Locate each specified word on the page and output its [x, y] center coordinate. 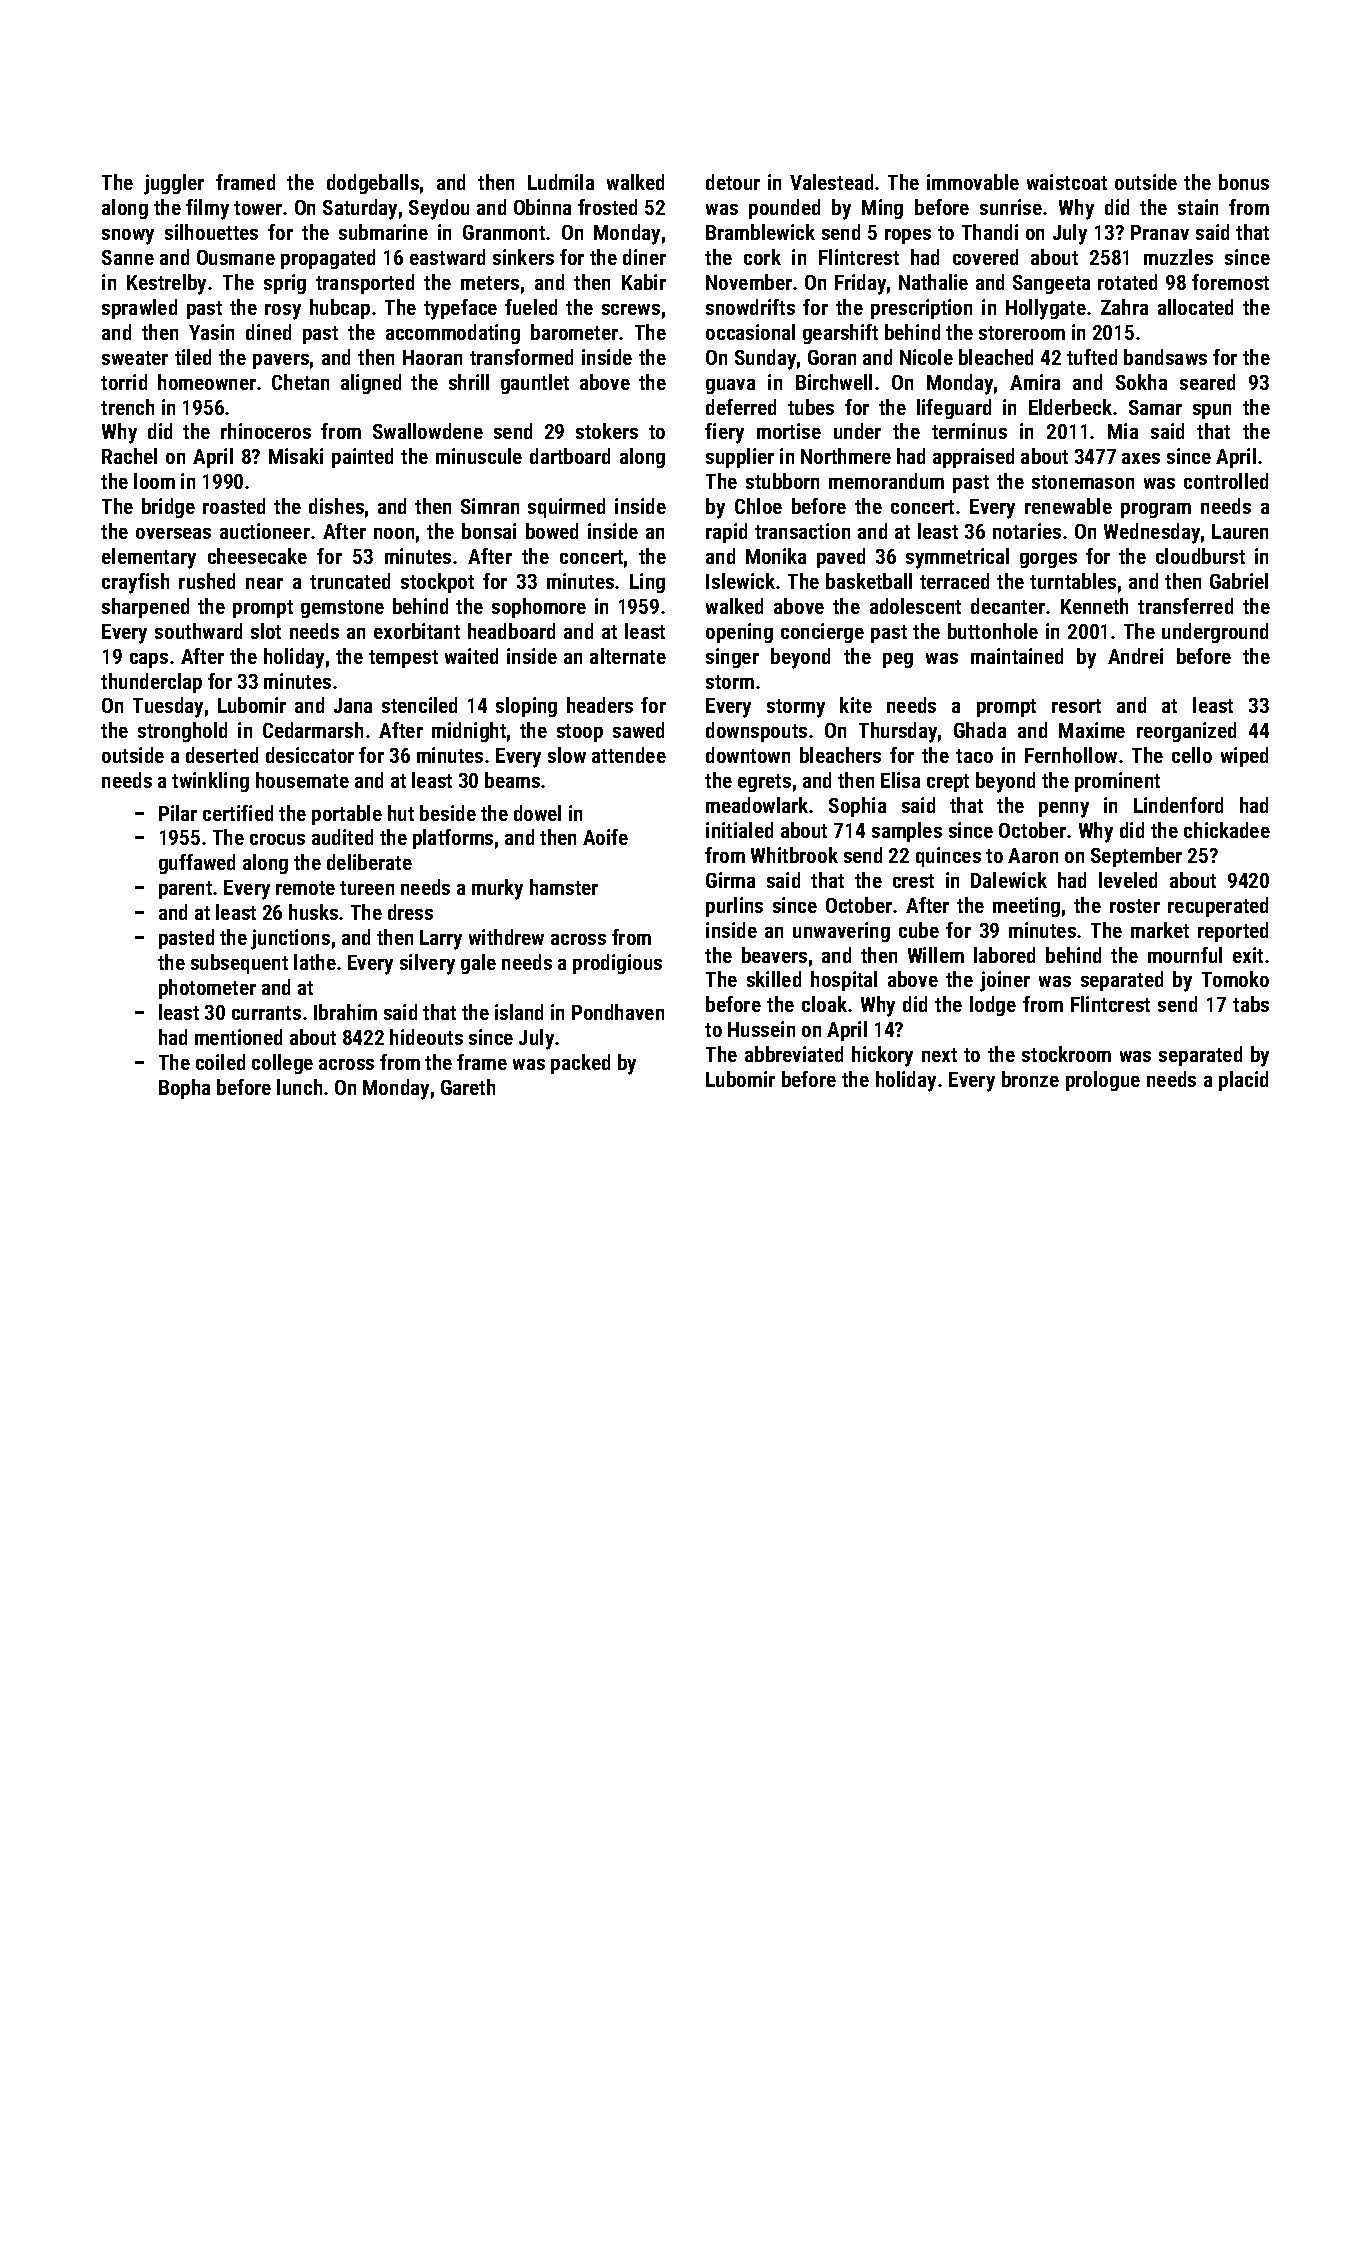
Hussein [761, 1029]
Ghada [980, 730]
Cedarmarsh [313, 730]
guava [730, 386]
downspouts [756, 732]
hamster [564, 887]
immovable [973, 182]
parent [185, 890]
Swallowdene [428, 431]
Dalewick [1009, 880]
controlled [1226, 481]
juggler [174, 184]
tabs [1251, 1004]
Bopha [184, 1089]
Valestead [831, 182]
